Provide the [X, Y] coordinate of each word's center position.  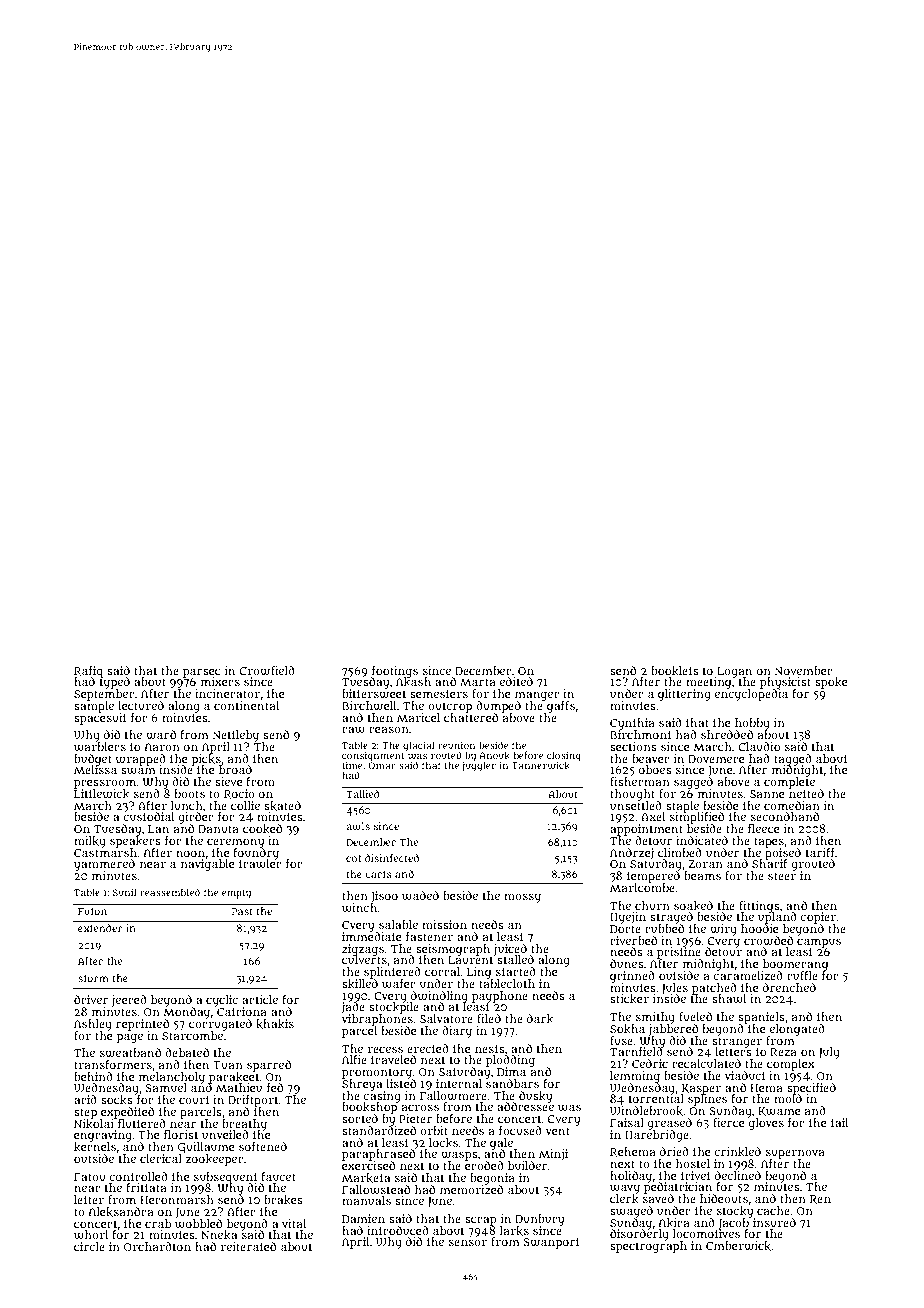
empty [236, 894]
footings [395, 671]
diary [457, 1032]
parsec [201, 673]
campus [819, 943]
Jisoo [384, 897]
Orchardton [157, 1246]
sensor [468, 1242]
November [804, 670]
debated [187, 1052]
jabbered [673, 1030]
